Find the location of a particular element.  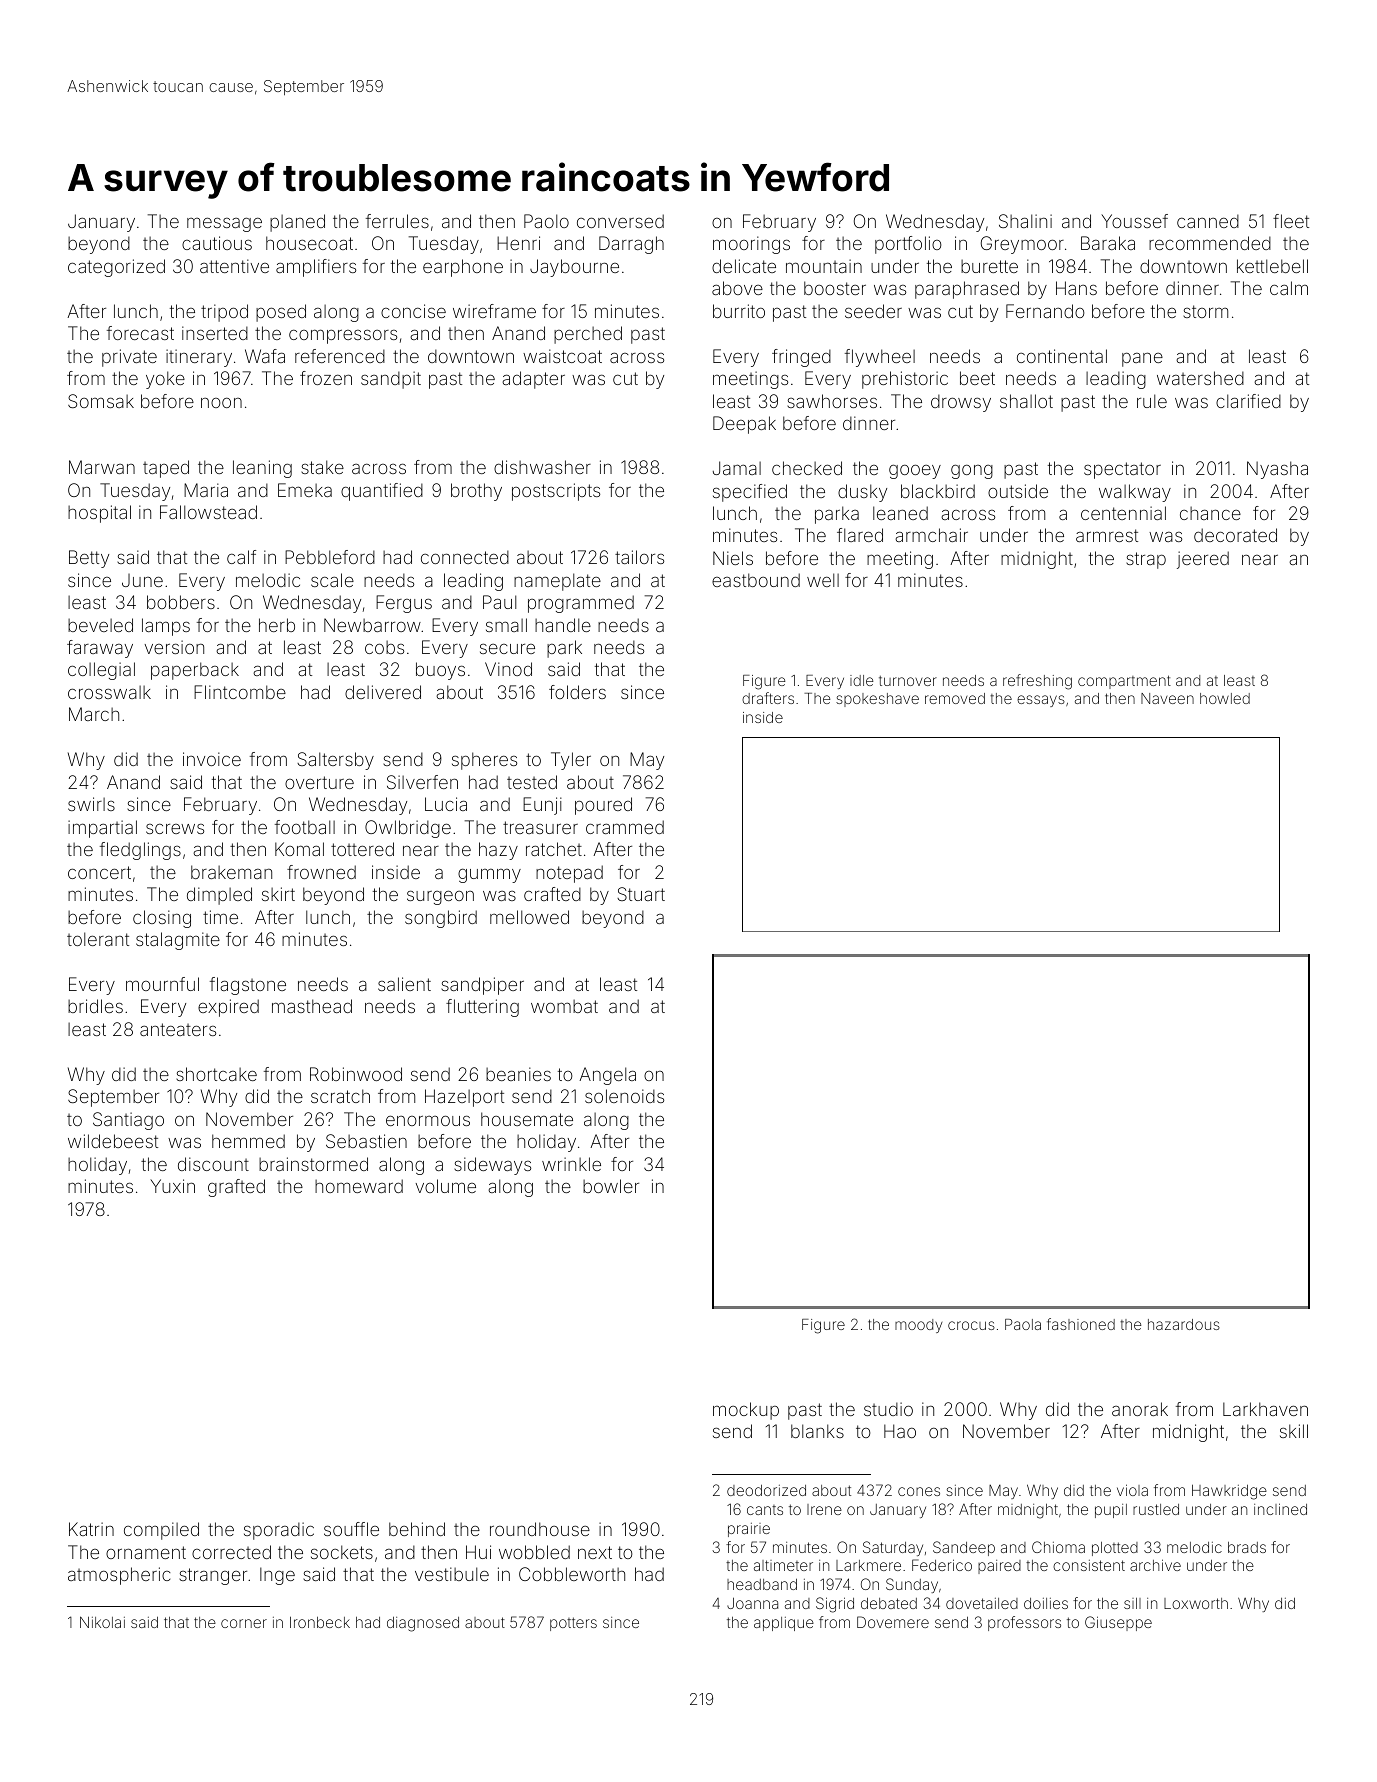

cants is located at coordinates (765, 1510).
